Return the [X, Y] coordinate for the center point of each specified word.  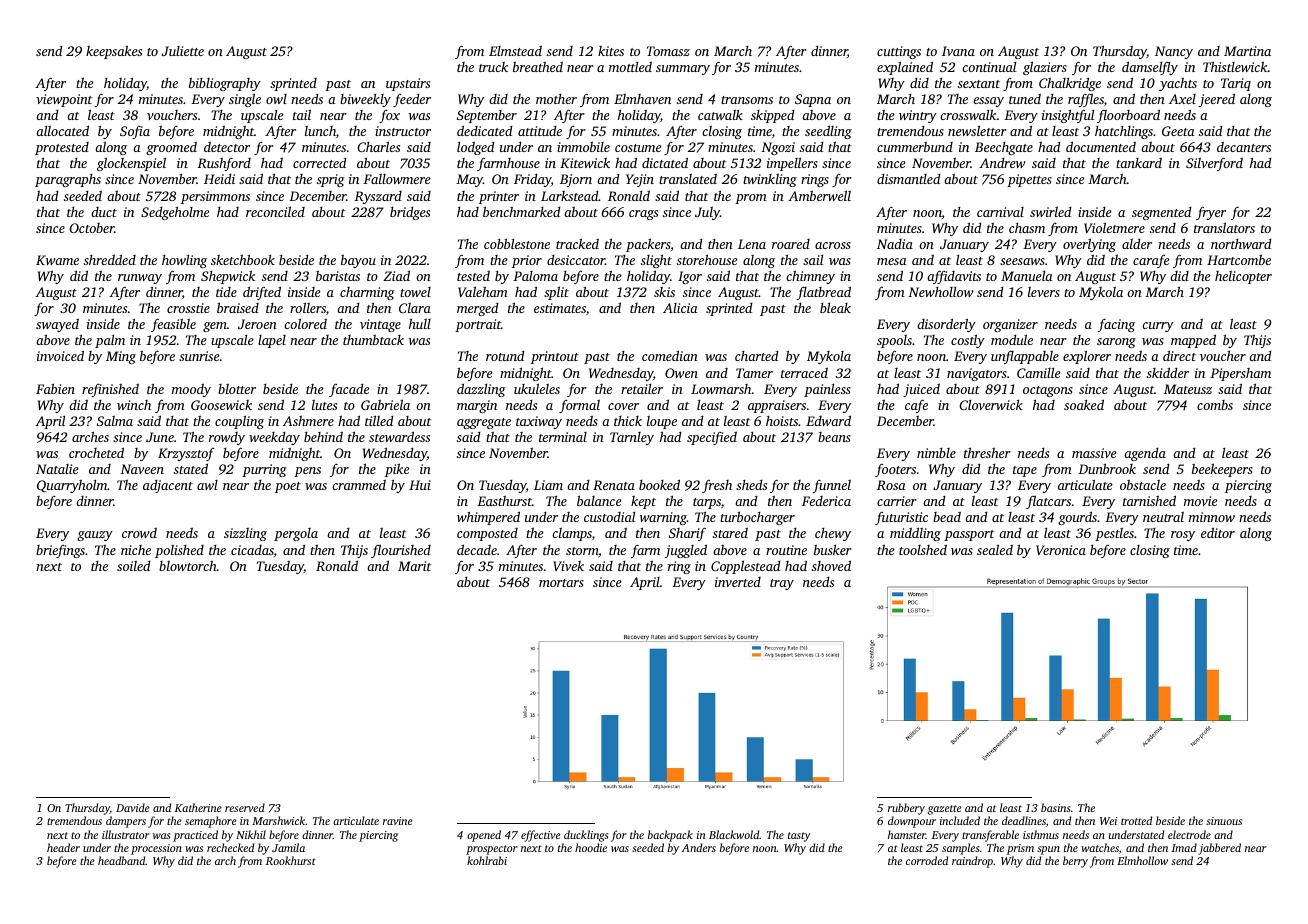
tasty [799, 837]
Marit [414, 566]
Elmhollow [1142, 860]
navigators [977, 374]
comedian [670, 355]
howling [184, 261]
